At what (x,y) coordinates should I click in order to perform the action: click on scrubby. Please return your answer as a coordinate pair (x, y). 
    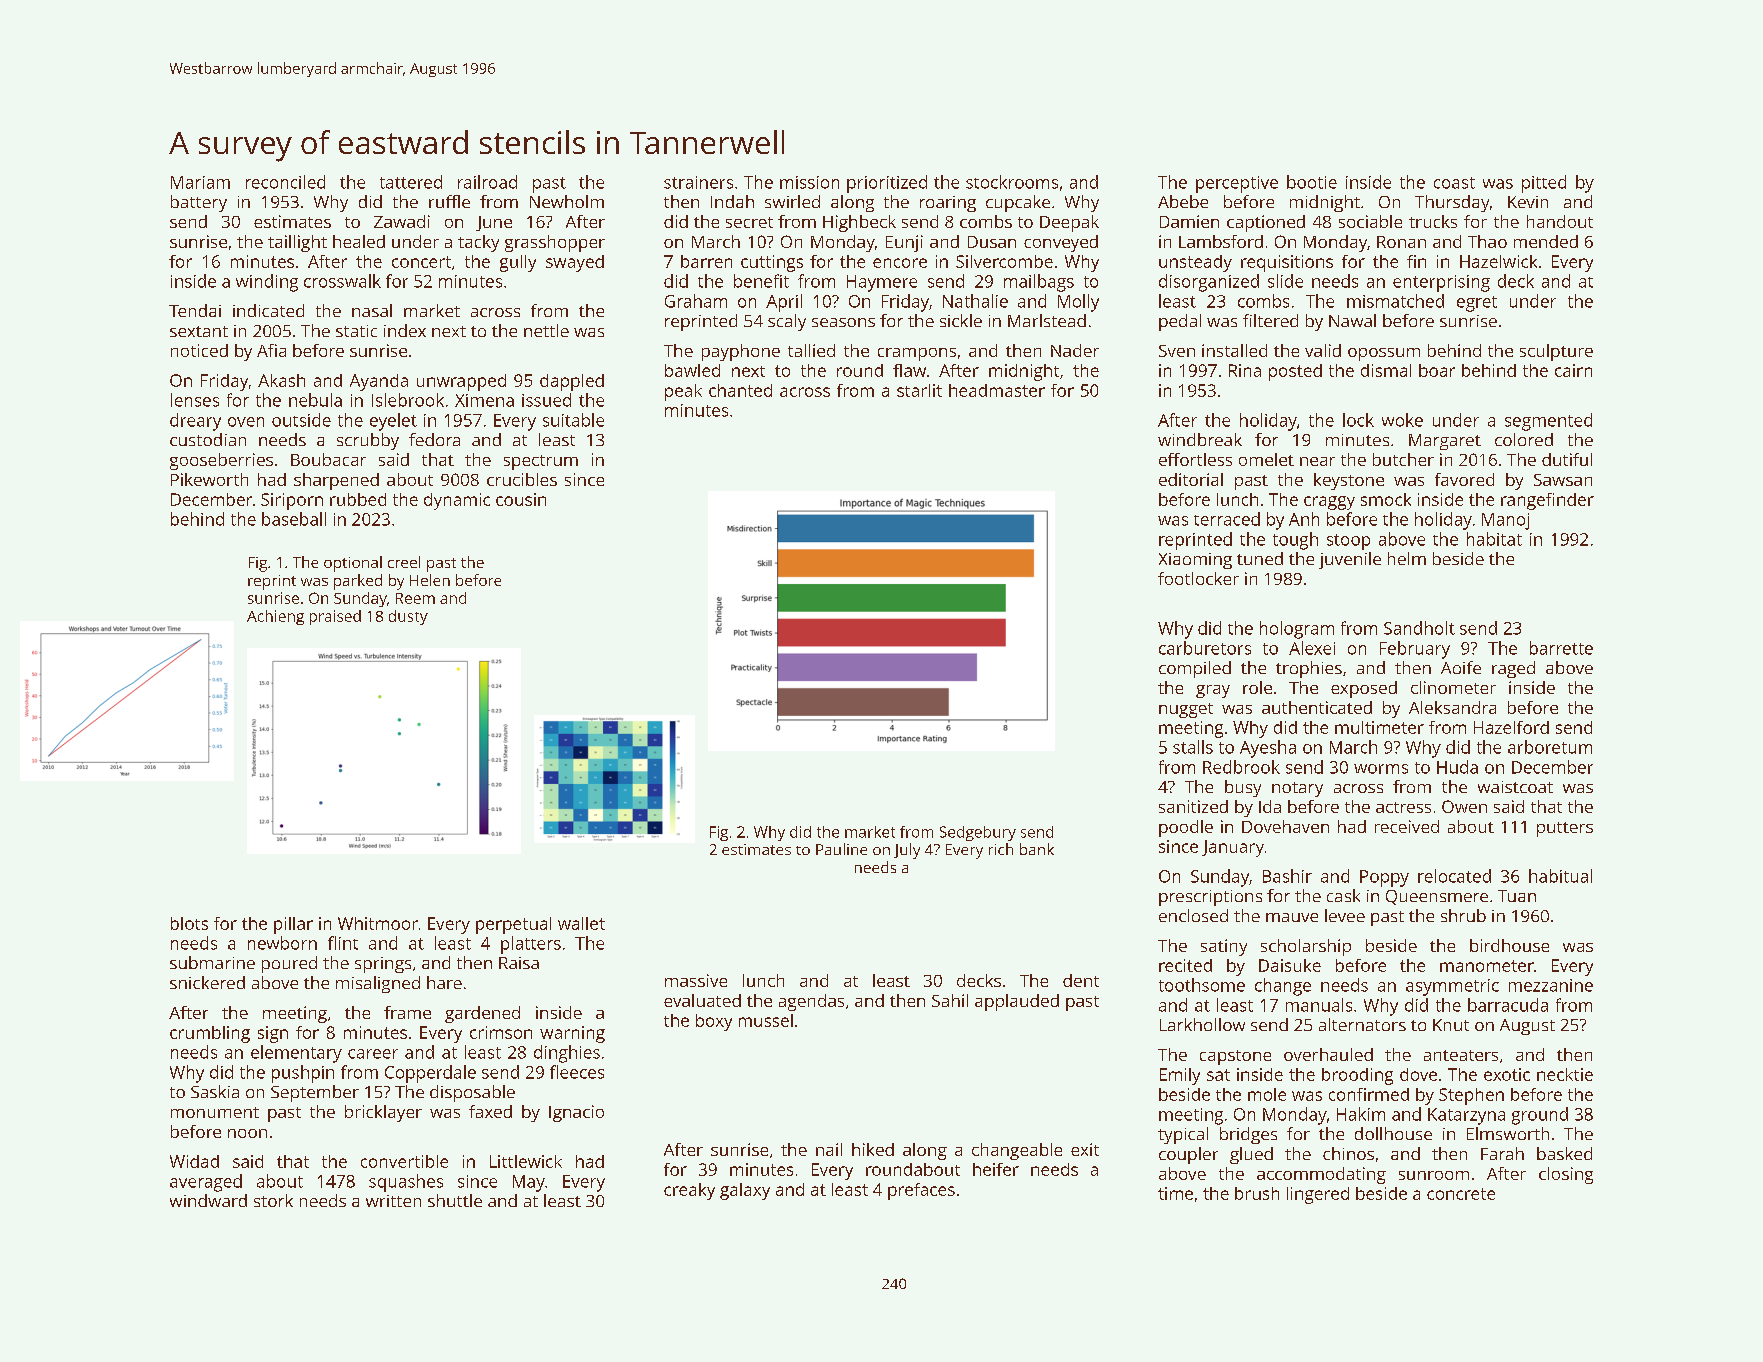
    Looking at the image, I should click on (368, 441).
